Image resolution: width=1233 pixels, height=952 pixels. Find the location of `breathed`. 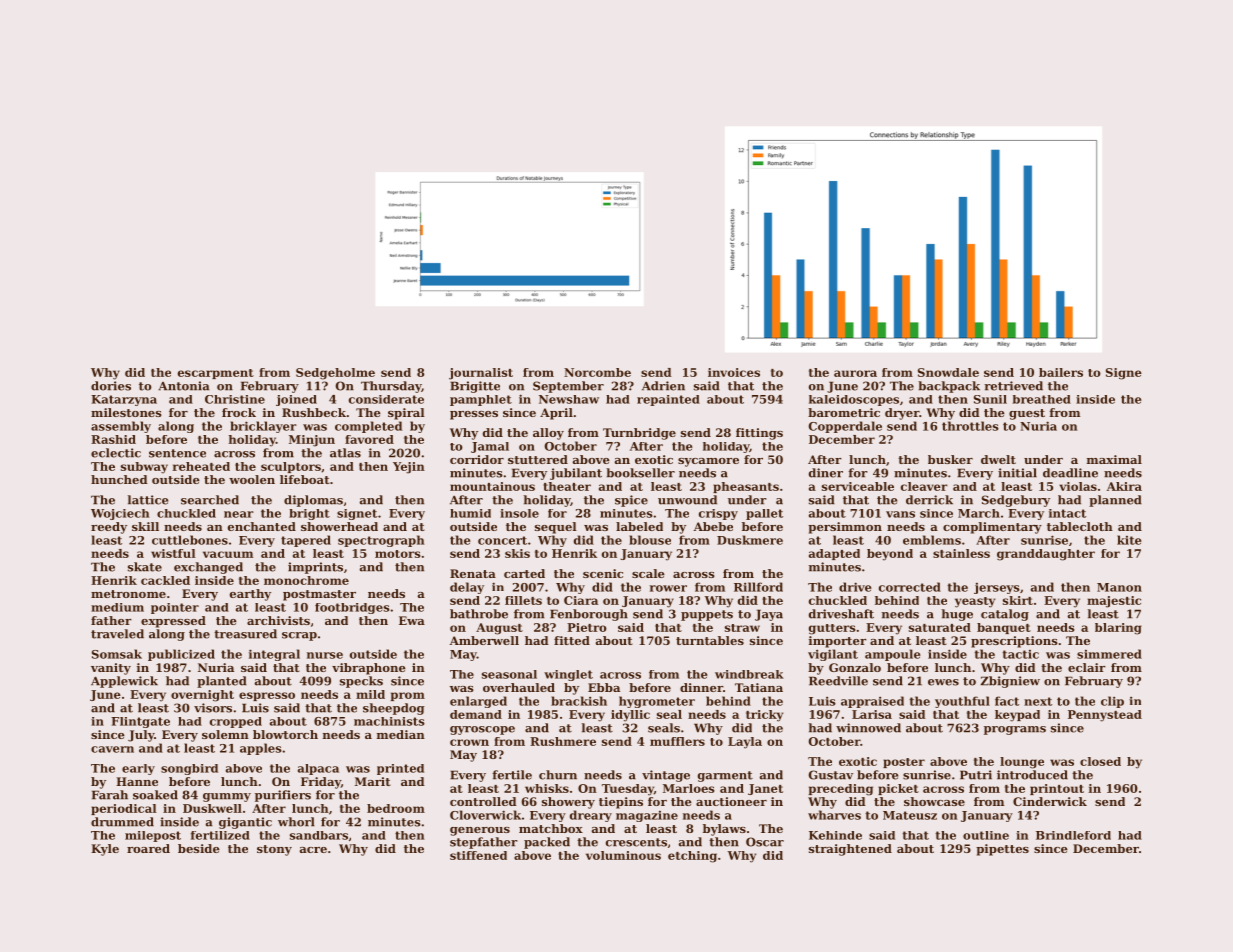

breathed is located at coordinates (1042, 399).
